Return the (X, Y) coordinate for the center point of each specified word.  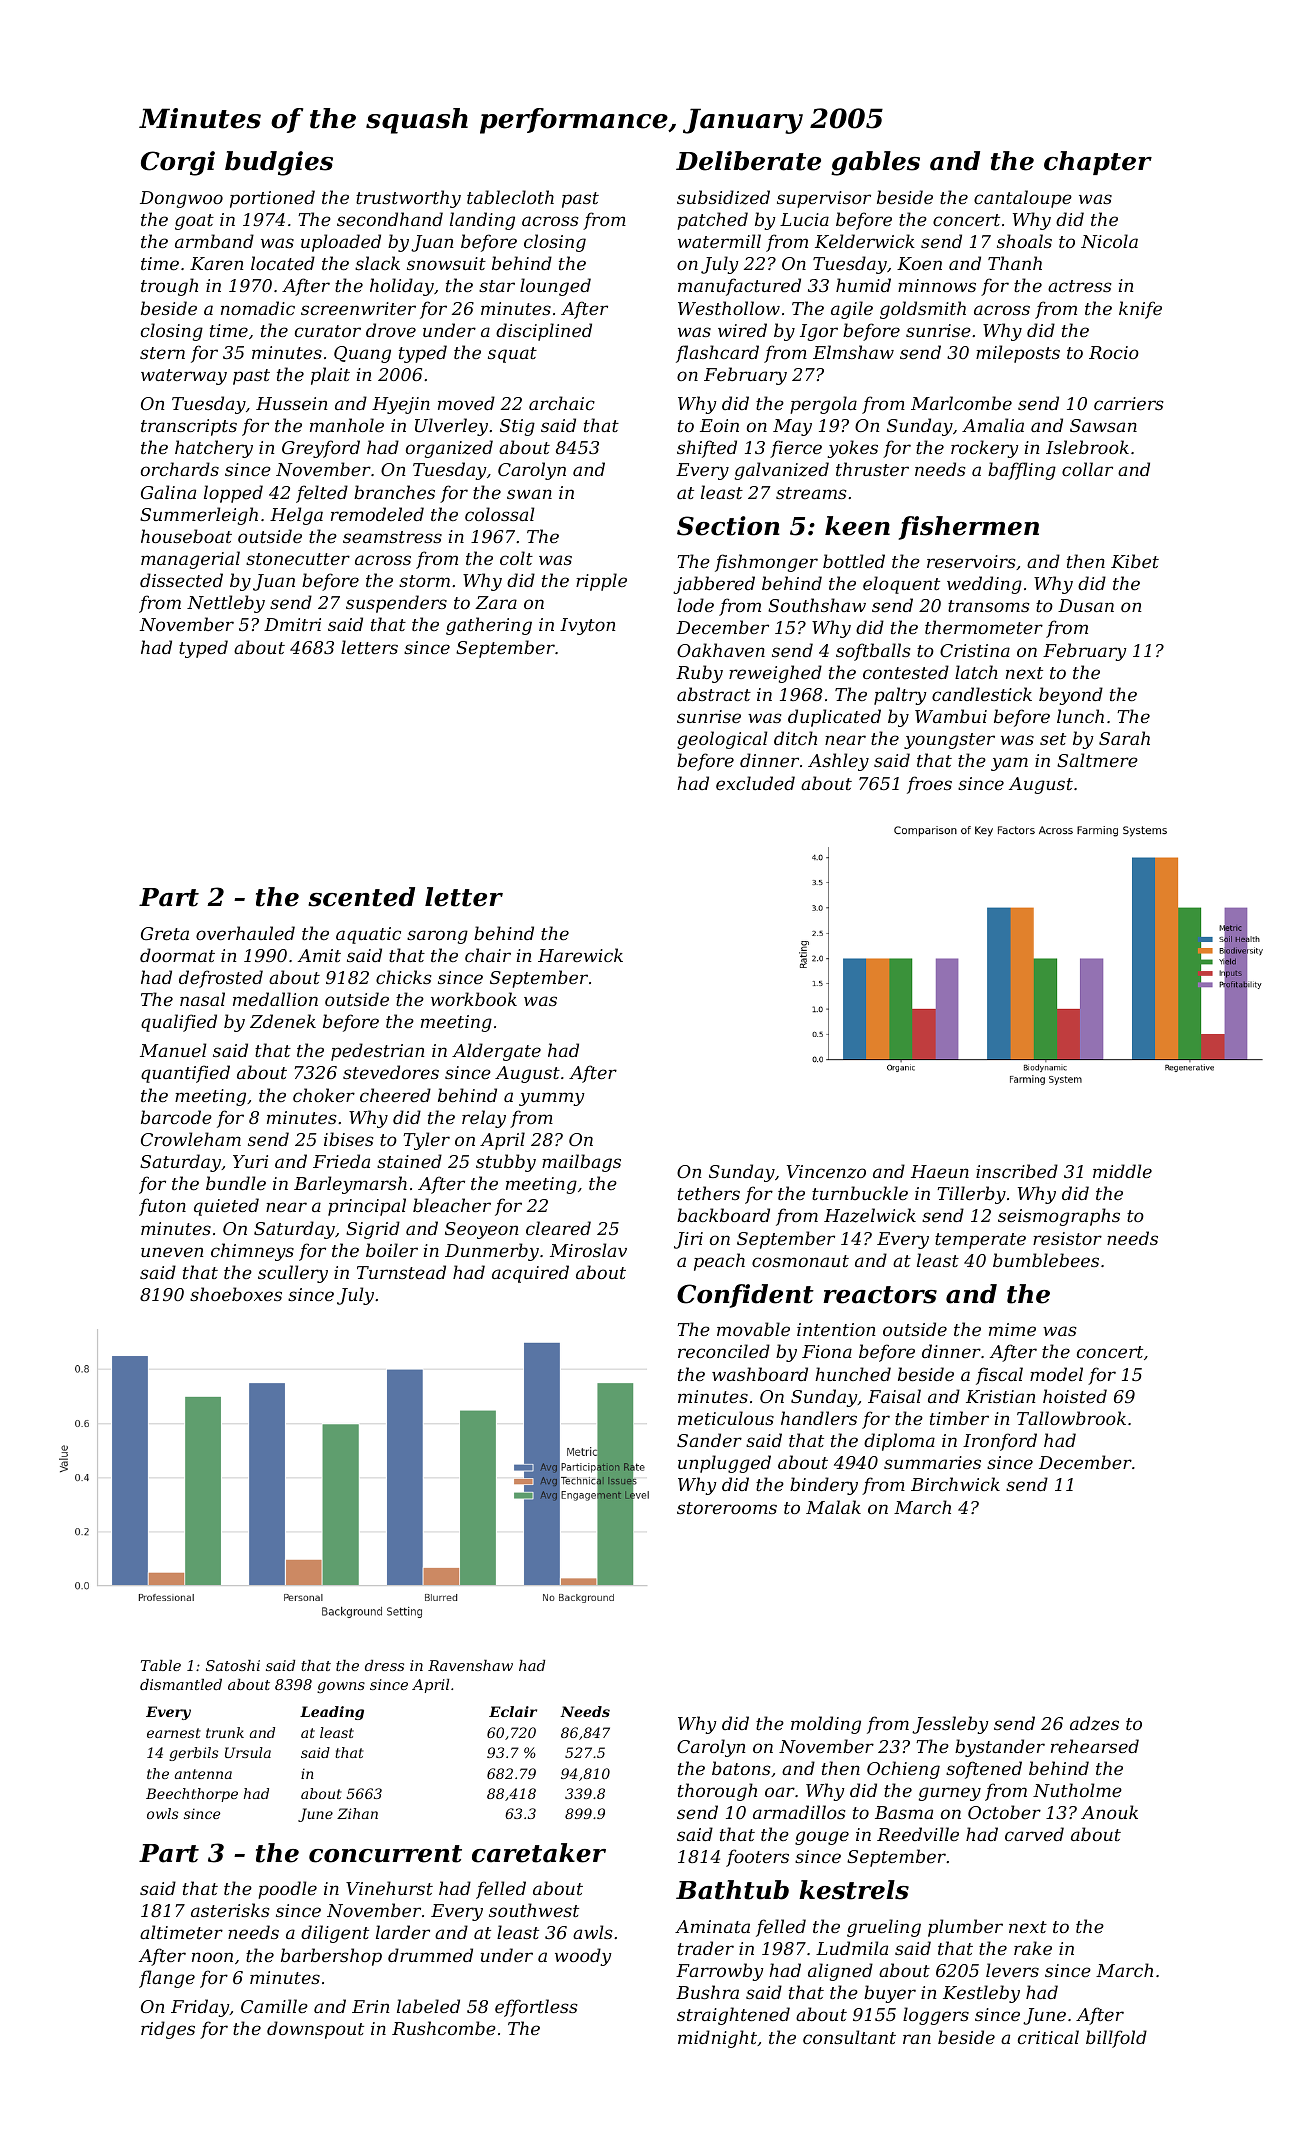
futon (162, 1207)
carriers (1129, 403)
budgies (279, 163)
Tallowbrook (1071, 1418)
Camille (274, 2006)
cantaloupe (1023, 199)
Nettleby (226, 604)
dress (384, 1665)
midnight (717, 2039)
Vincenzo (826, 1172)
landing (482, 221)
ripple (601, 582)
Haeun (940, 1171)
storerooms (727, 1508)
